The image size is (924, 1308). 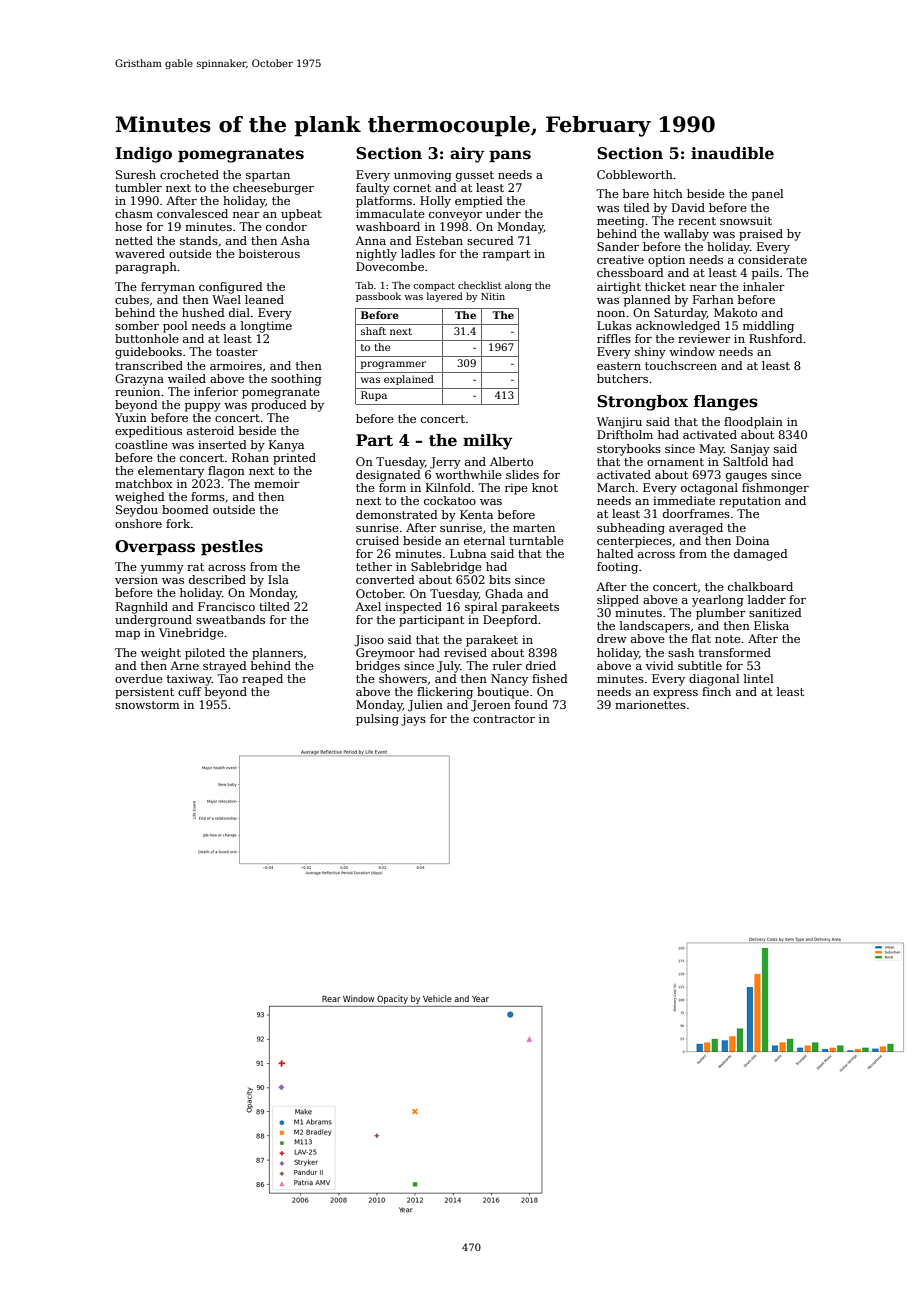 I want to click on revised, so click(x=465, y=652).
